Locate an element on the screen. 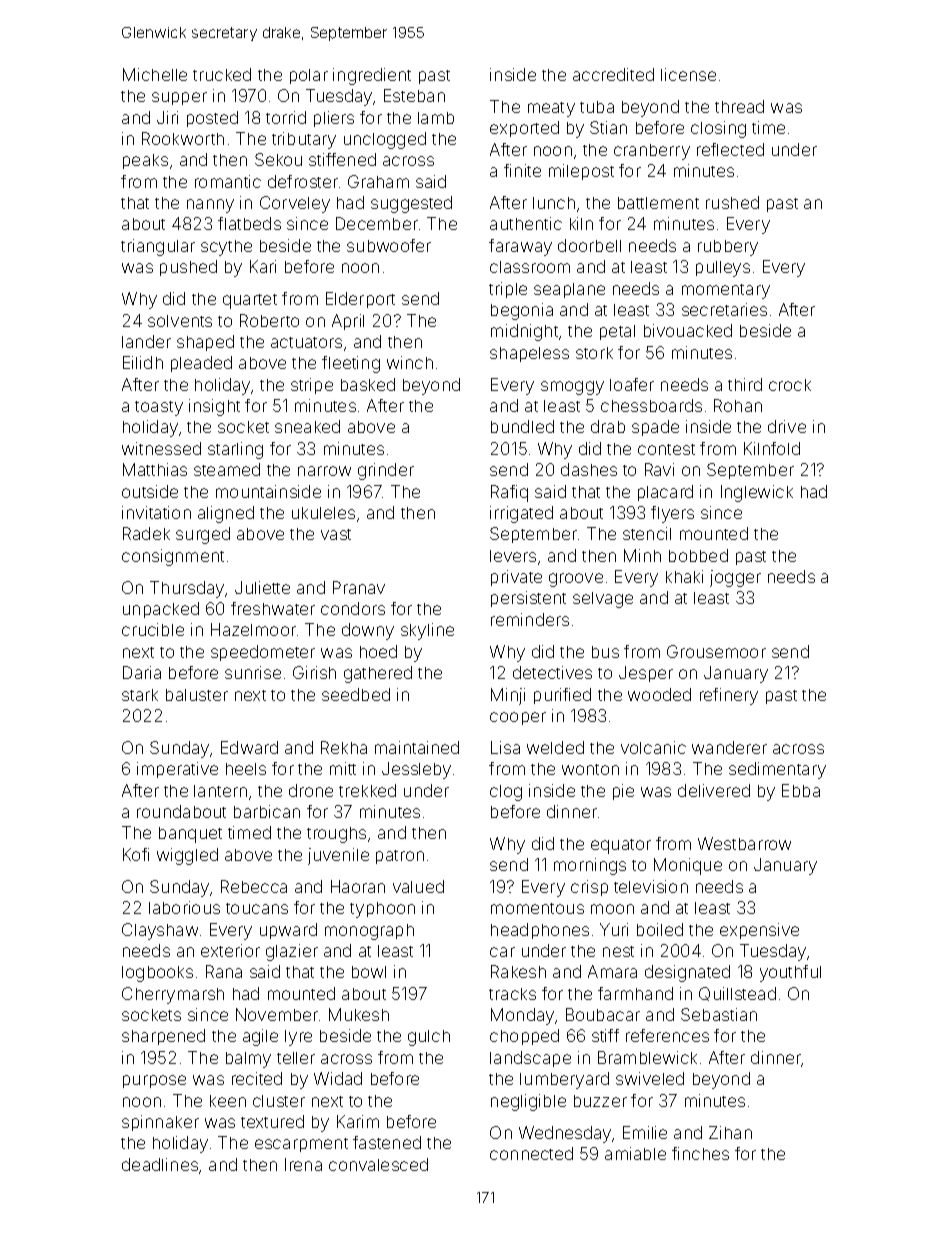  Kofi is located at coordinates (136, 854).
